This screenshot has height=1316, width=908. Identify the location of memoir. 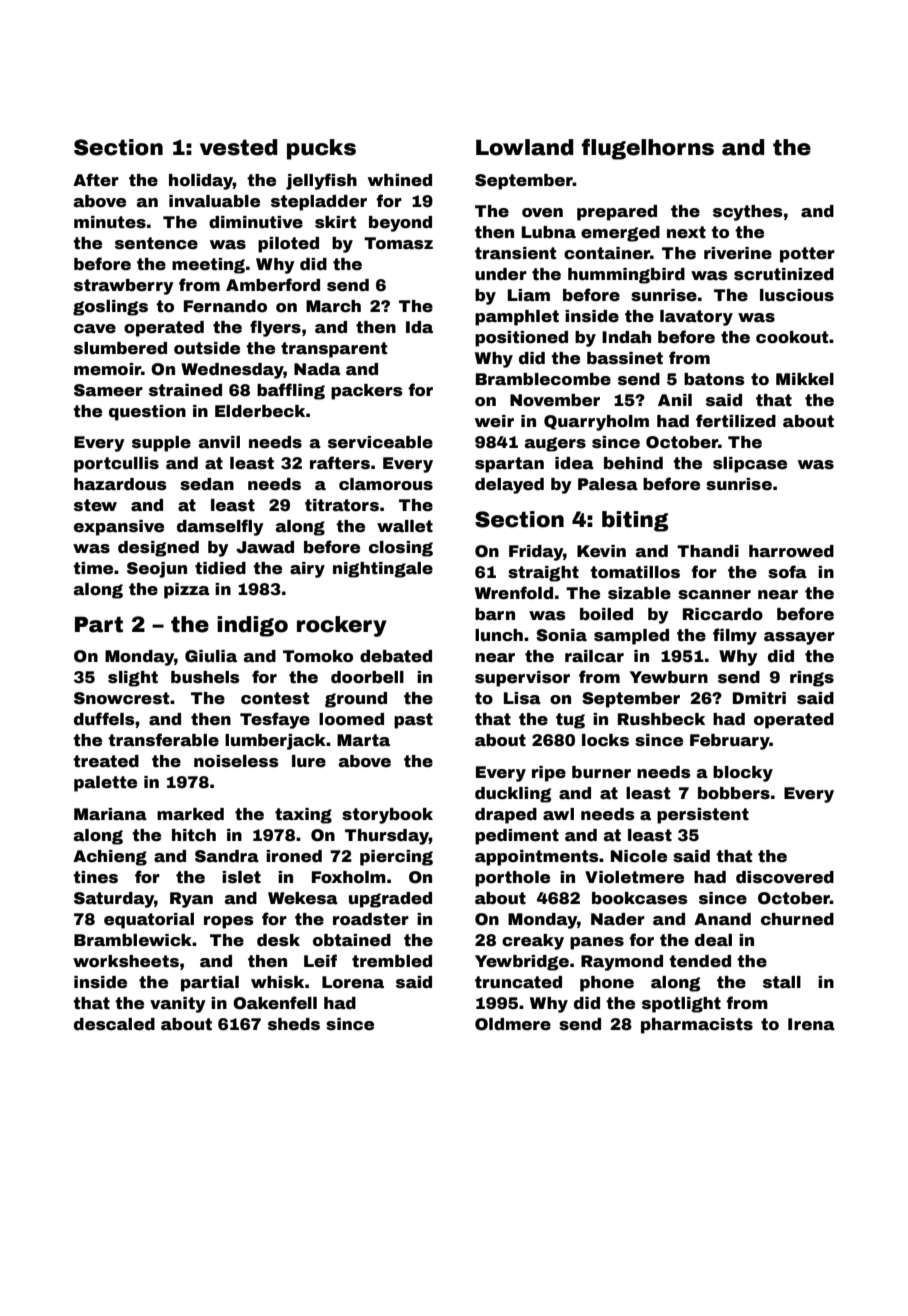
(107, 369).
